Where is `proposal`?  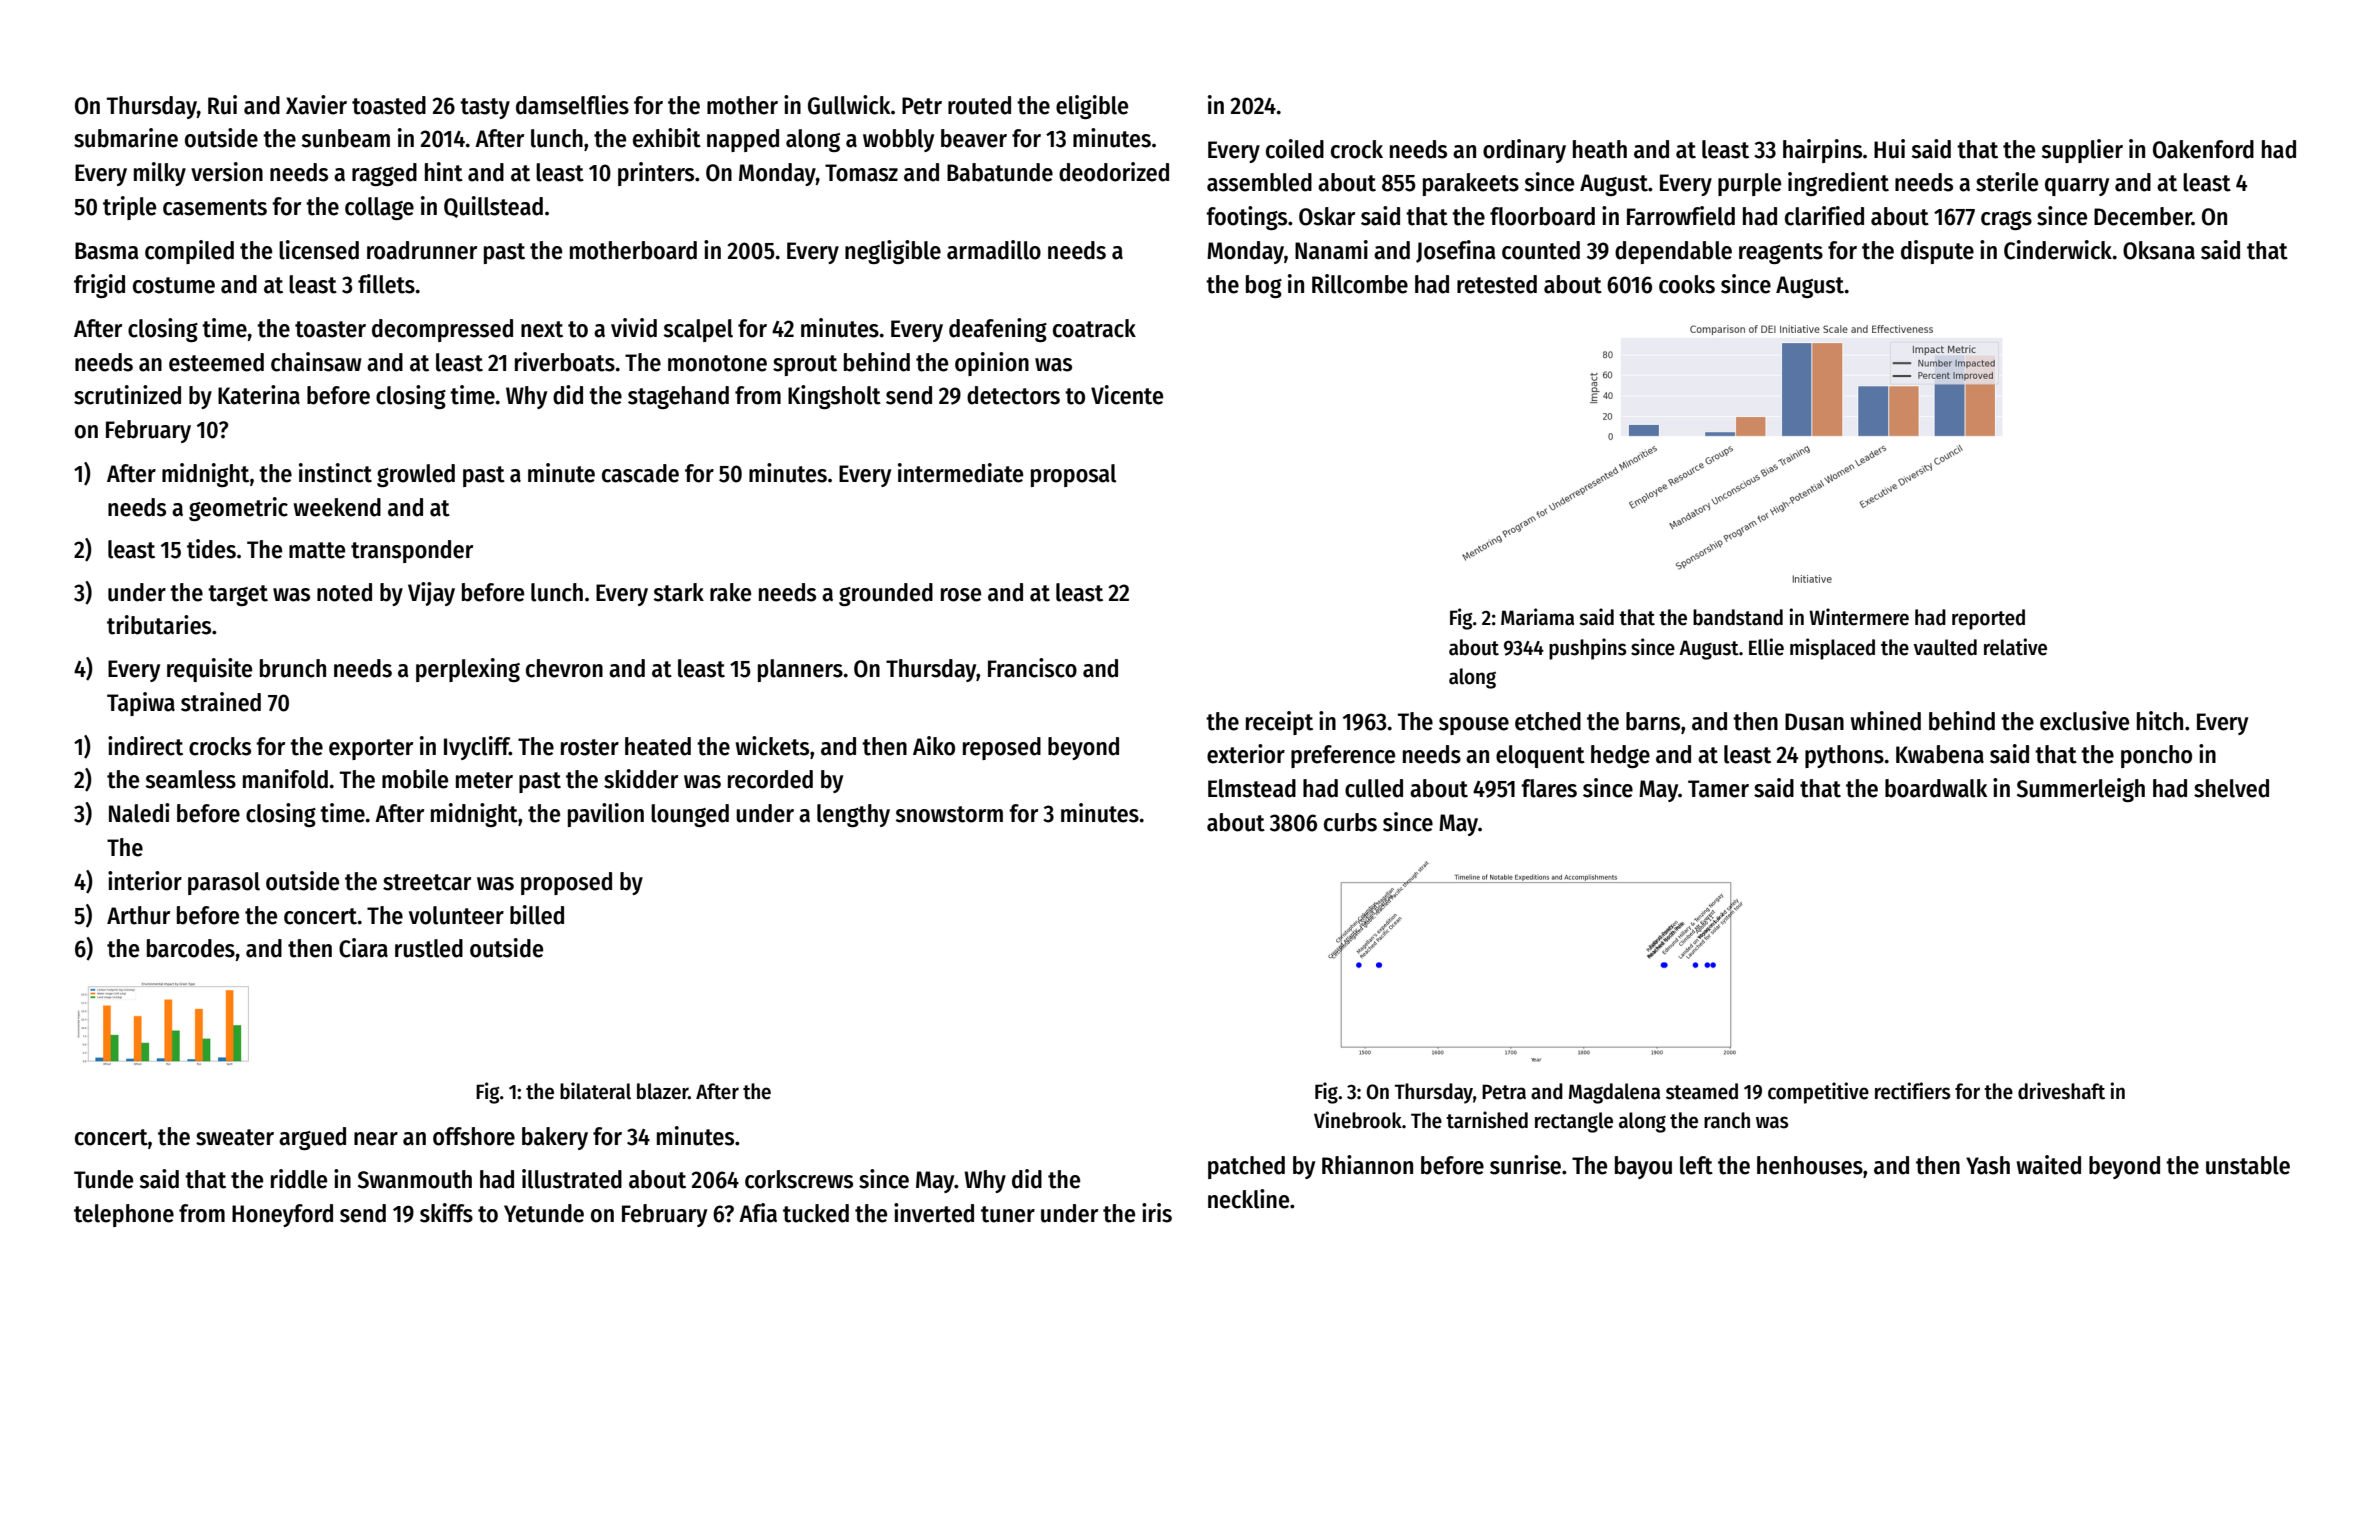
proposal is located at coordinates (1073, 475).
